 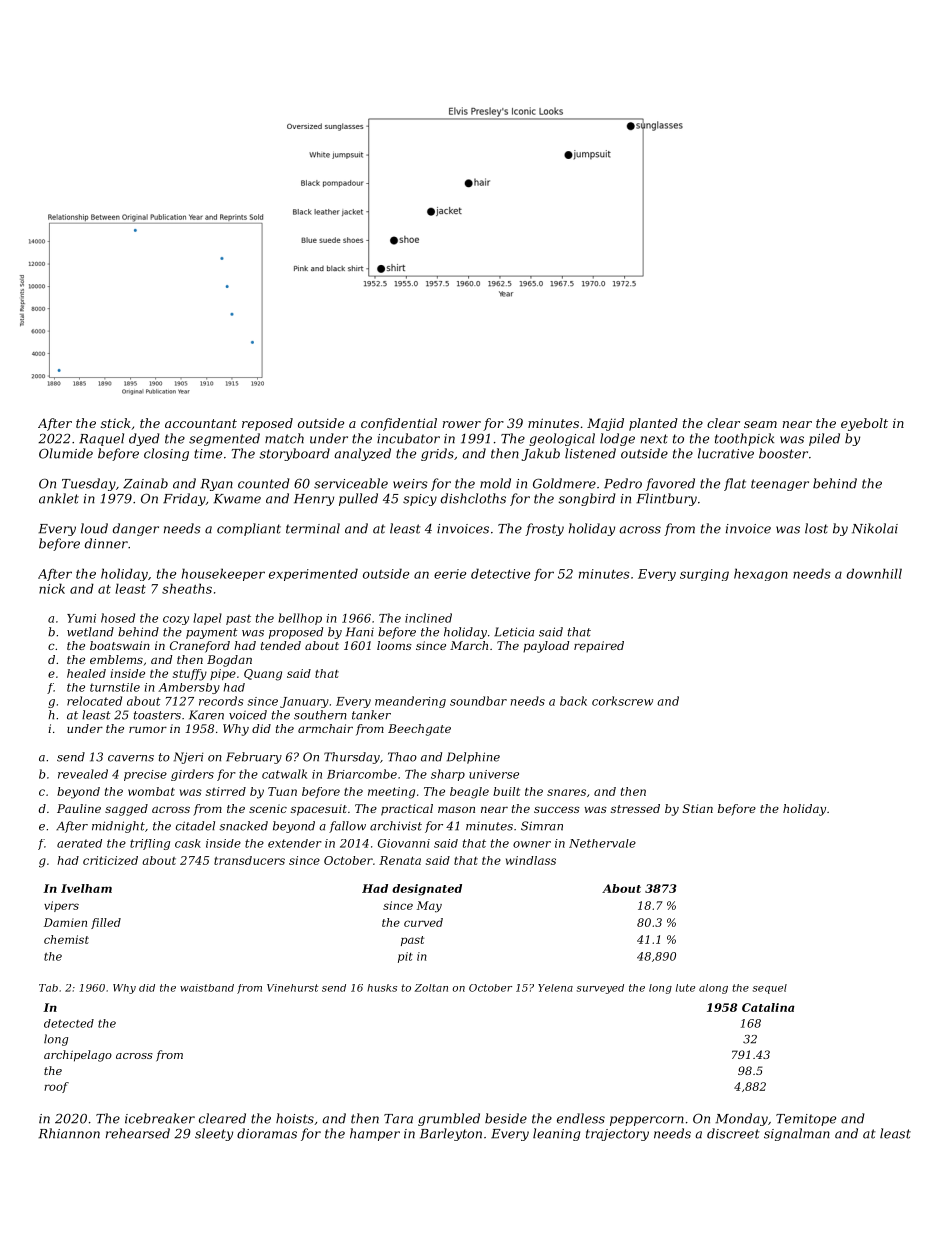 What do you see at coordinates (599, 647) in the screenshot?
I see `repaired` at bounding box center [599, 647].
